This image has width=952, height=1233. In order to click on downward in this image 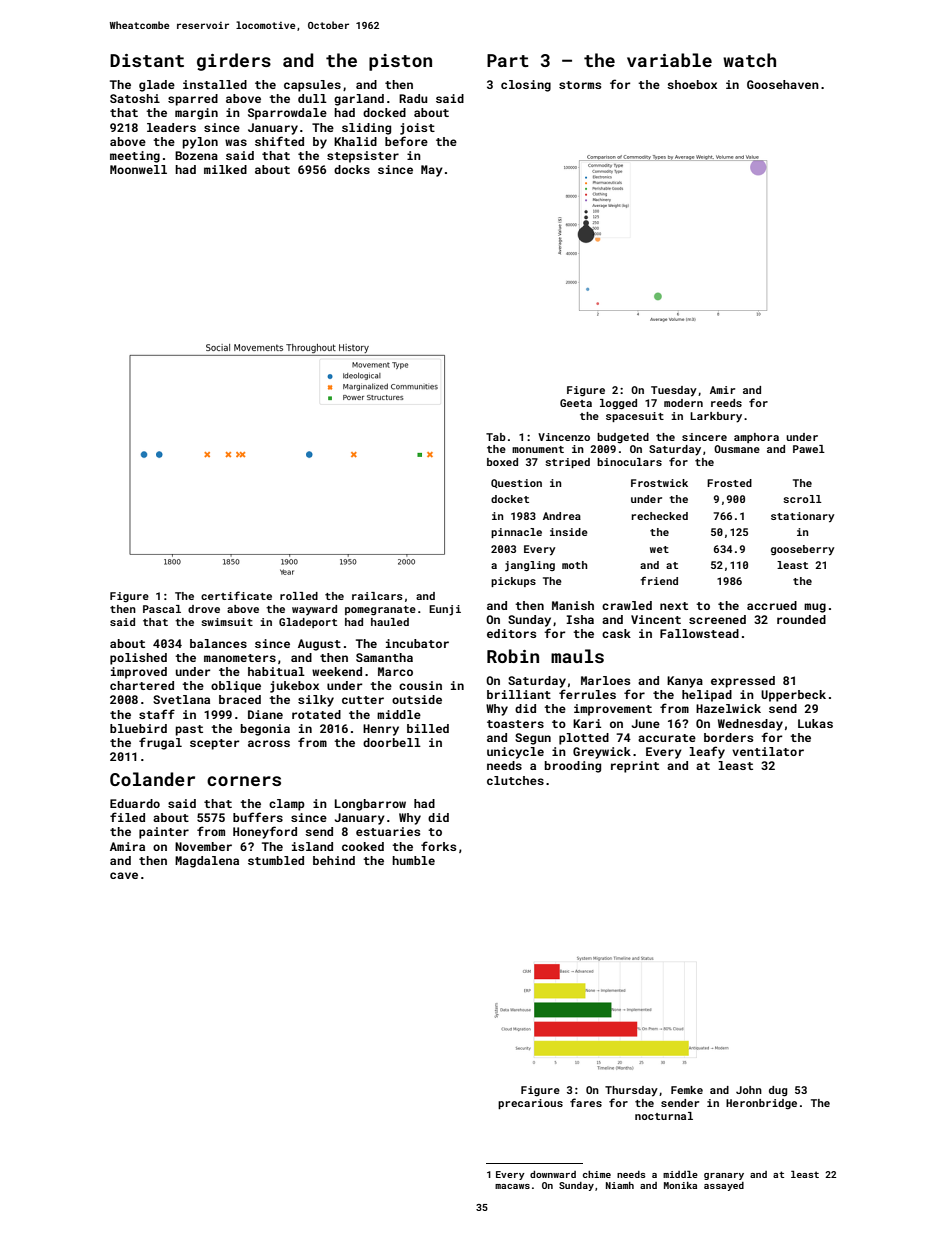, I will do `click(553, 1174)`.
